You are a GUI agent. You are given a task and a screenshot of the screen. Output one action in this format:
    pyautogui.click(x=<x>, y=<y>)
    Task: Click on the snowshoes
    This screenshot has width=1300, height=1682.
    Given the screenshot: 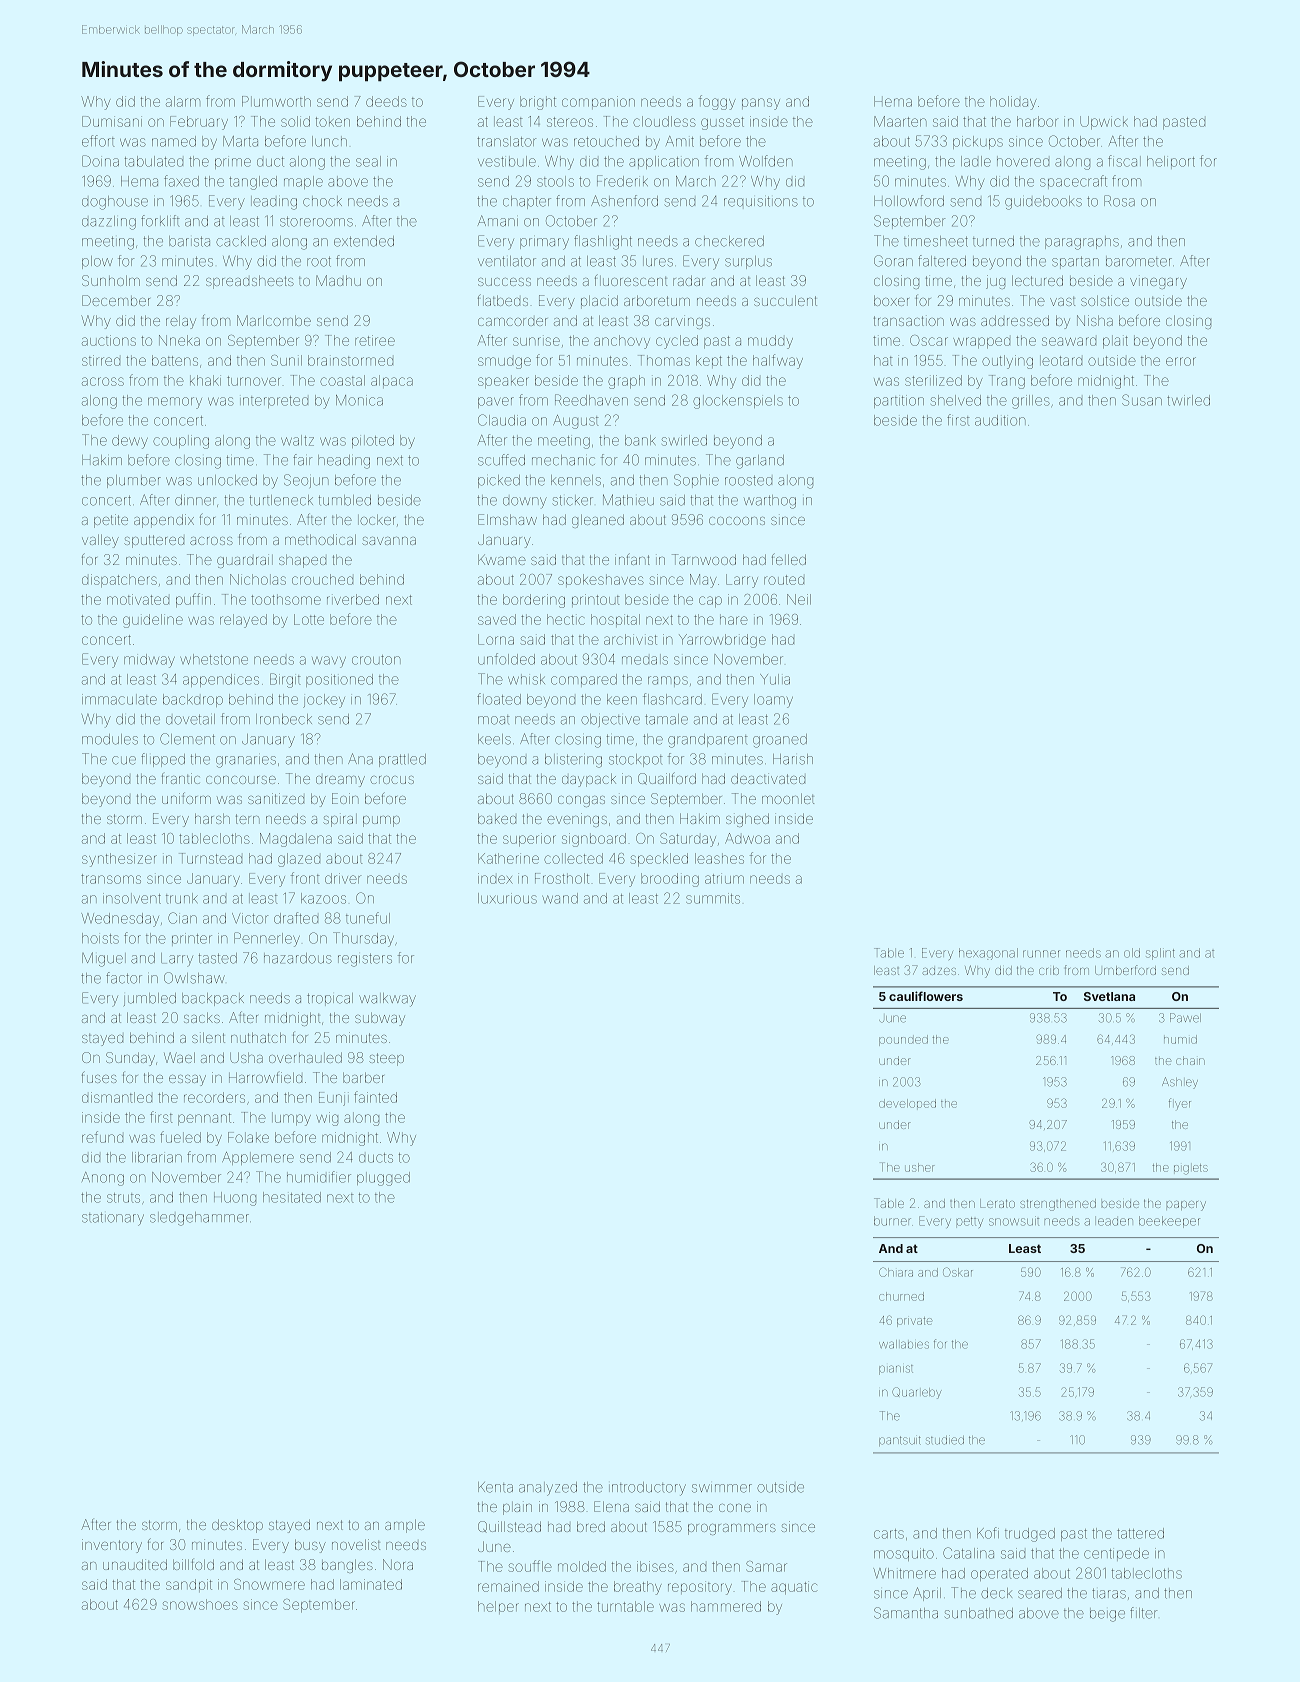 What is the action you would take?
    pyautogui.click(x=200, y=1604)
